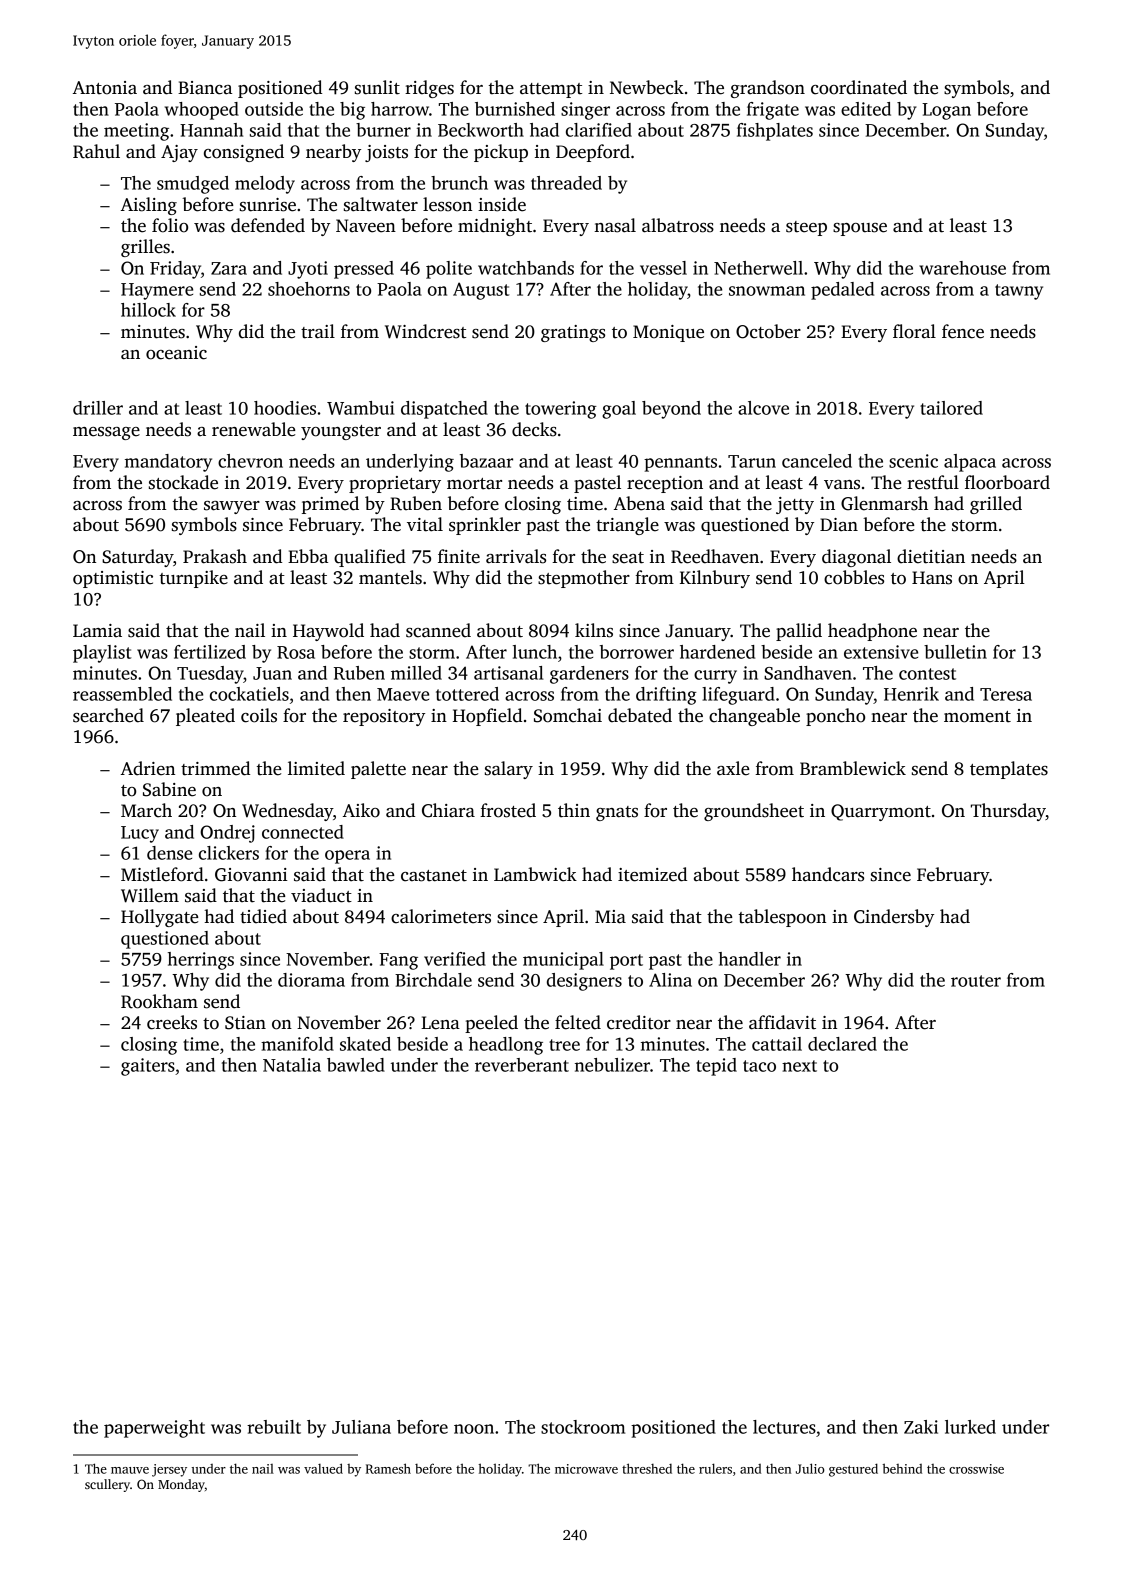  I want to click on Maeve, so click(403, 694).
